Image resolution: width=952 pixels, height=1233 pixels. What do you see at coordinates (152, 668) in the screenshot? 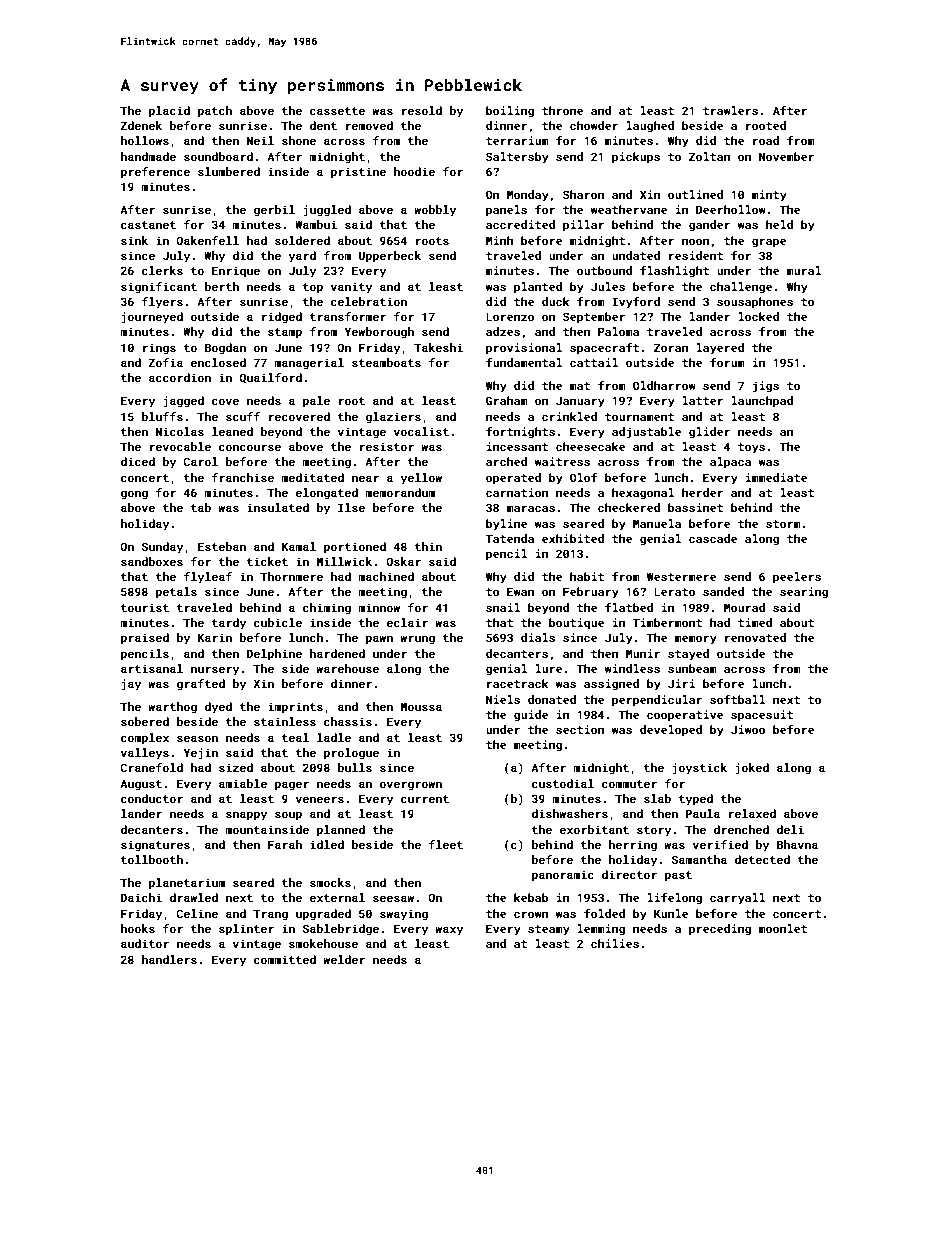
I see `artisanal` at bounding box center [152, 668].
